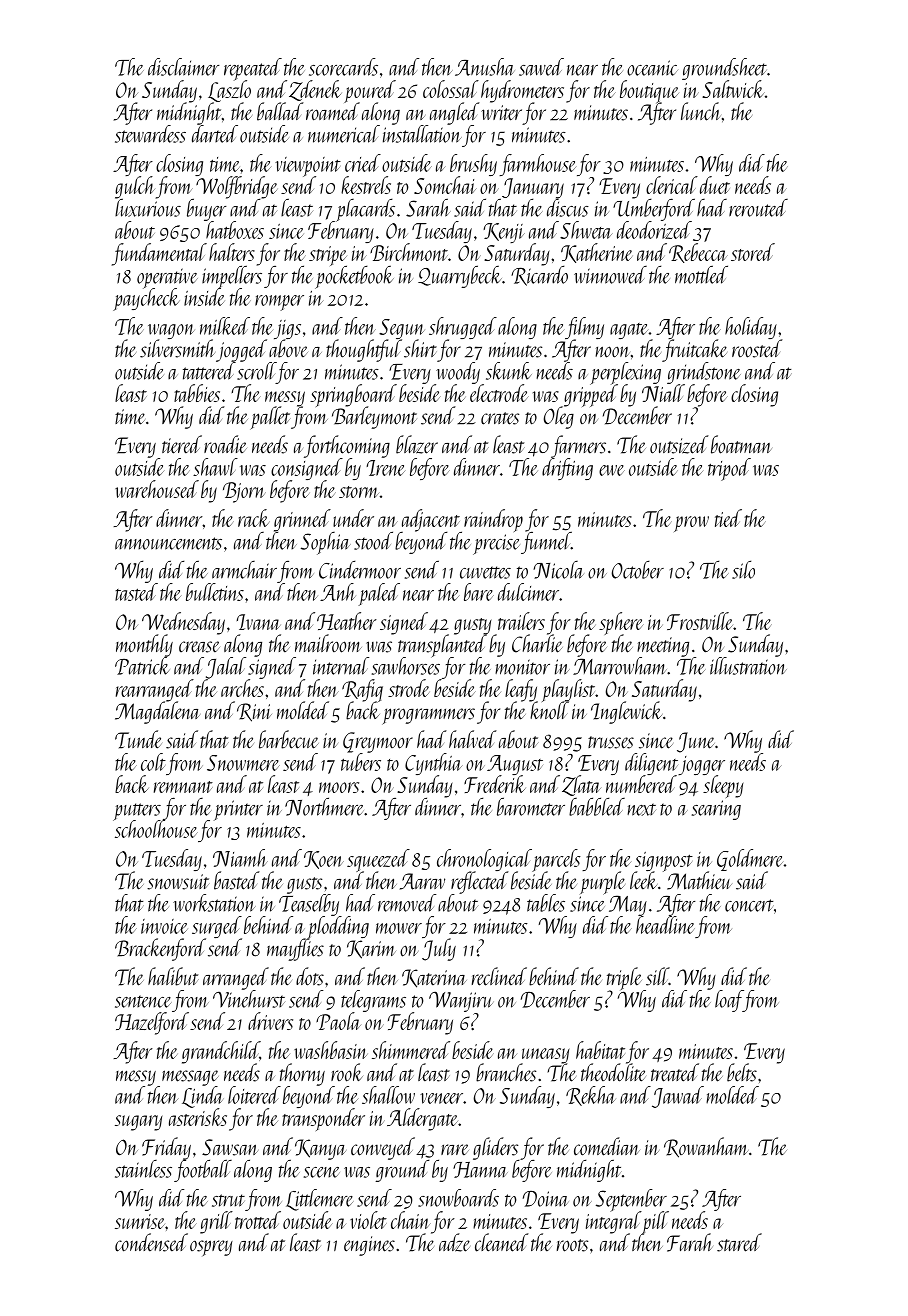  Describe the element at coordinates (159, 254) in the screenshot. I see `fundamental` at that location.
